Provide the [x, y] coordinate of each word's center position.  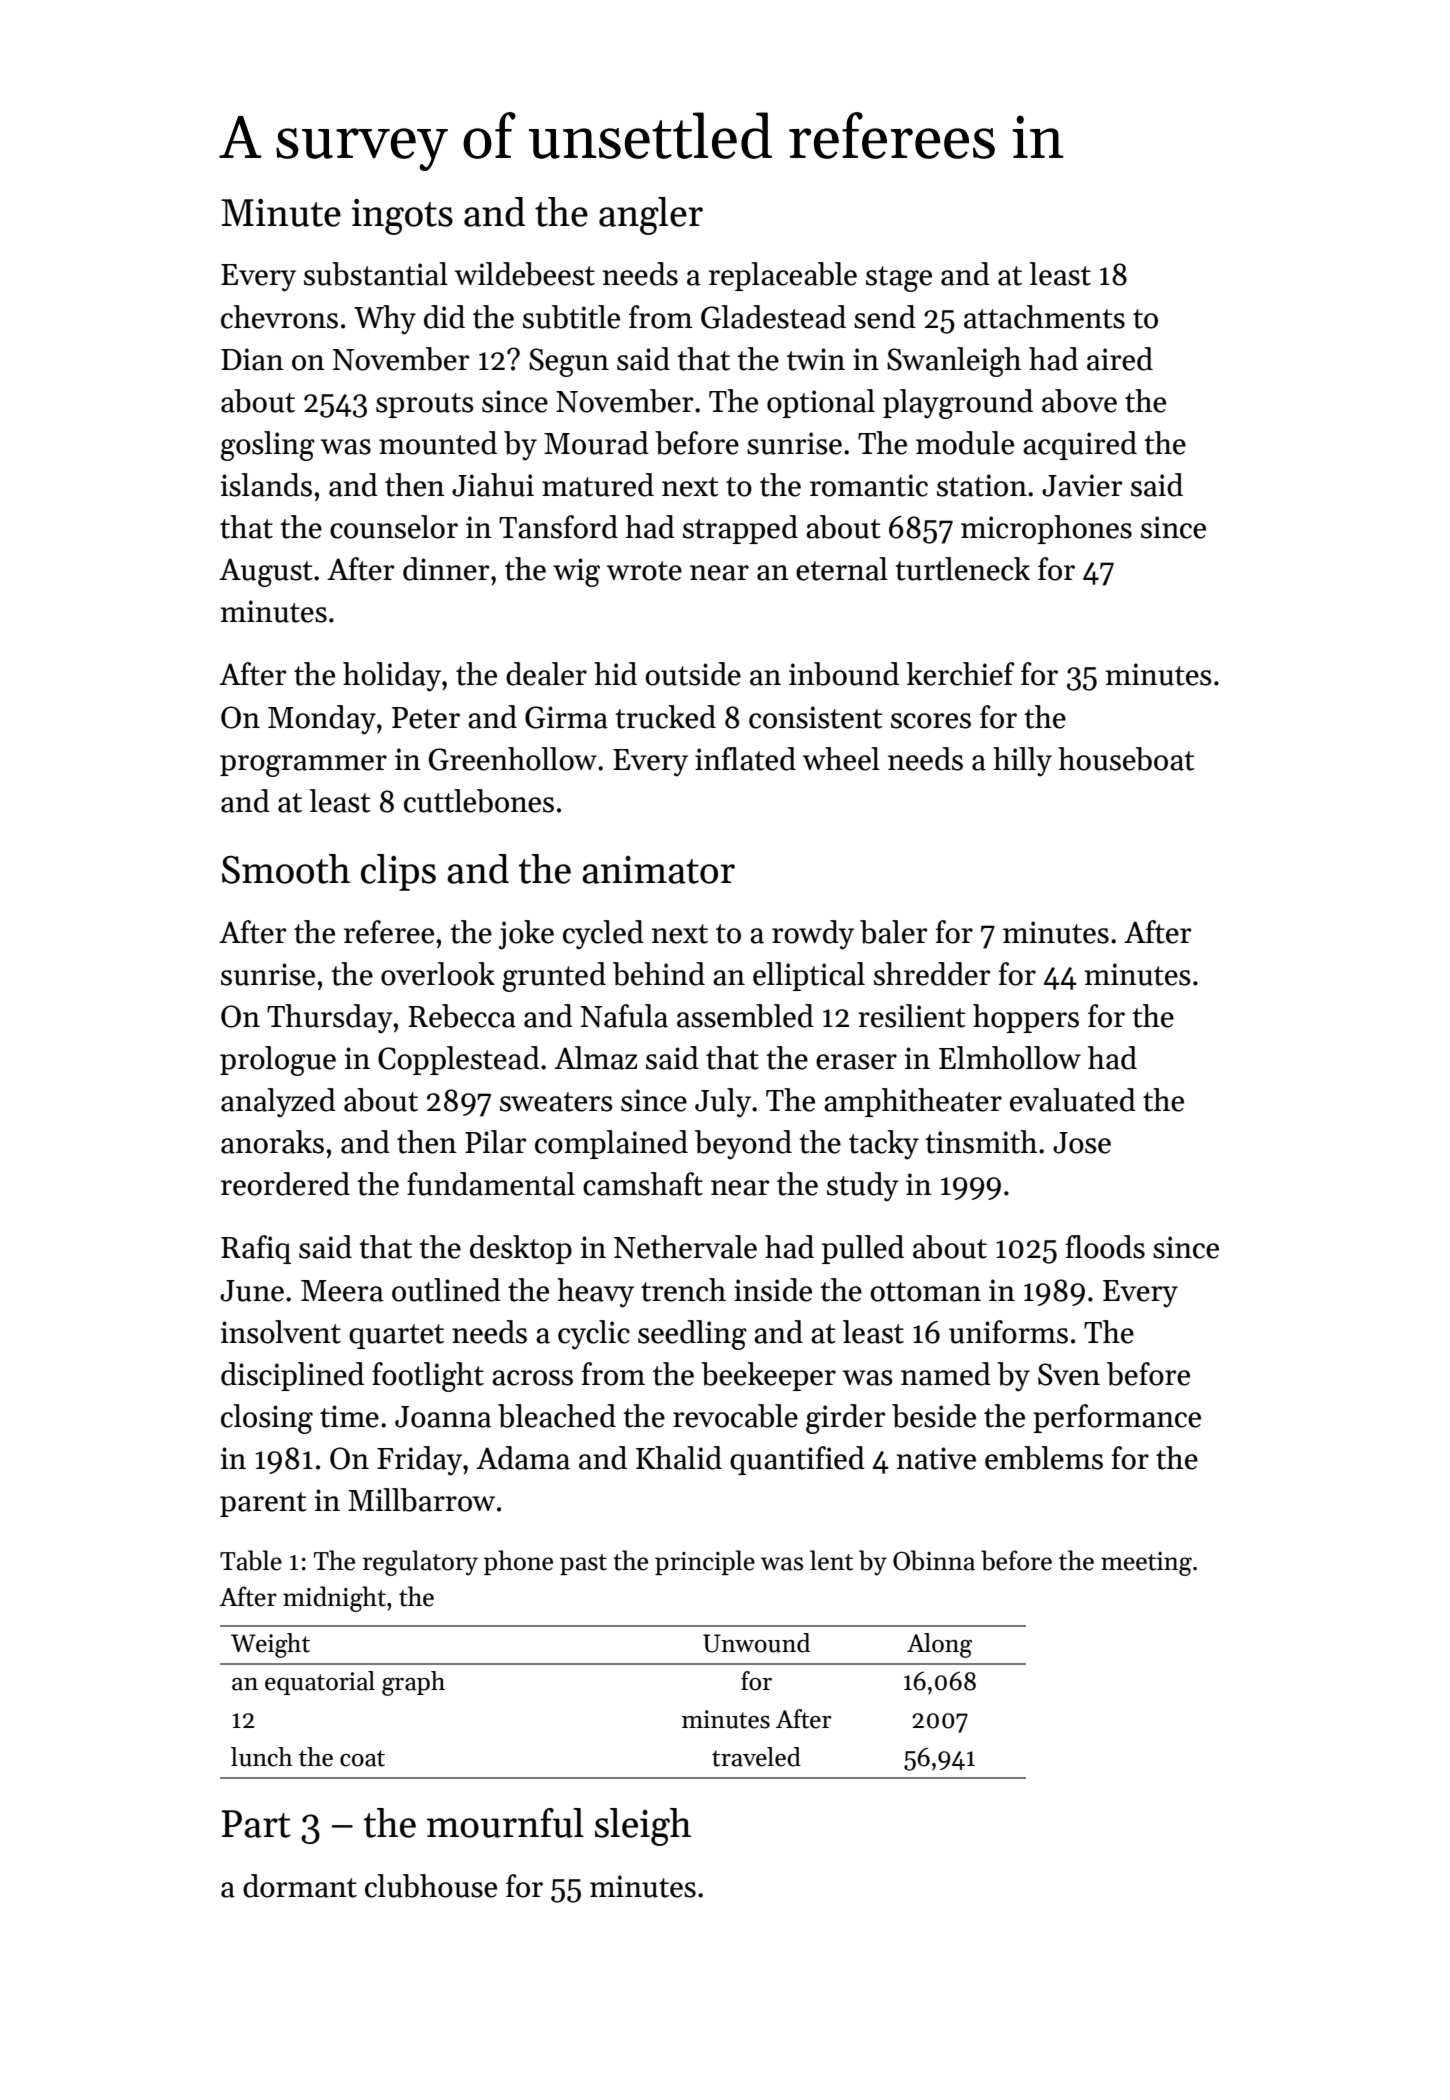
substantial [376, 274]
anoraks [272, 1142]
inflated [745, 759]
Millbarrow [421, 1500]
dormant [300, 1886]
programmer [303, 766]
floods [1105, 1247]
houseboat [1126, 759]
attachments [1044, 317]
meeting [1146, 1564]
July [723, 1103]
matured [598, 485]
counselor [394, 527]
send [885, 317]
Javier [1082, 485]
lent [831, 1560]
